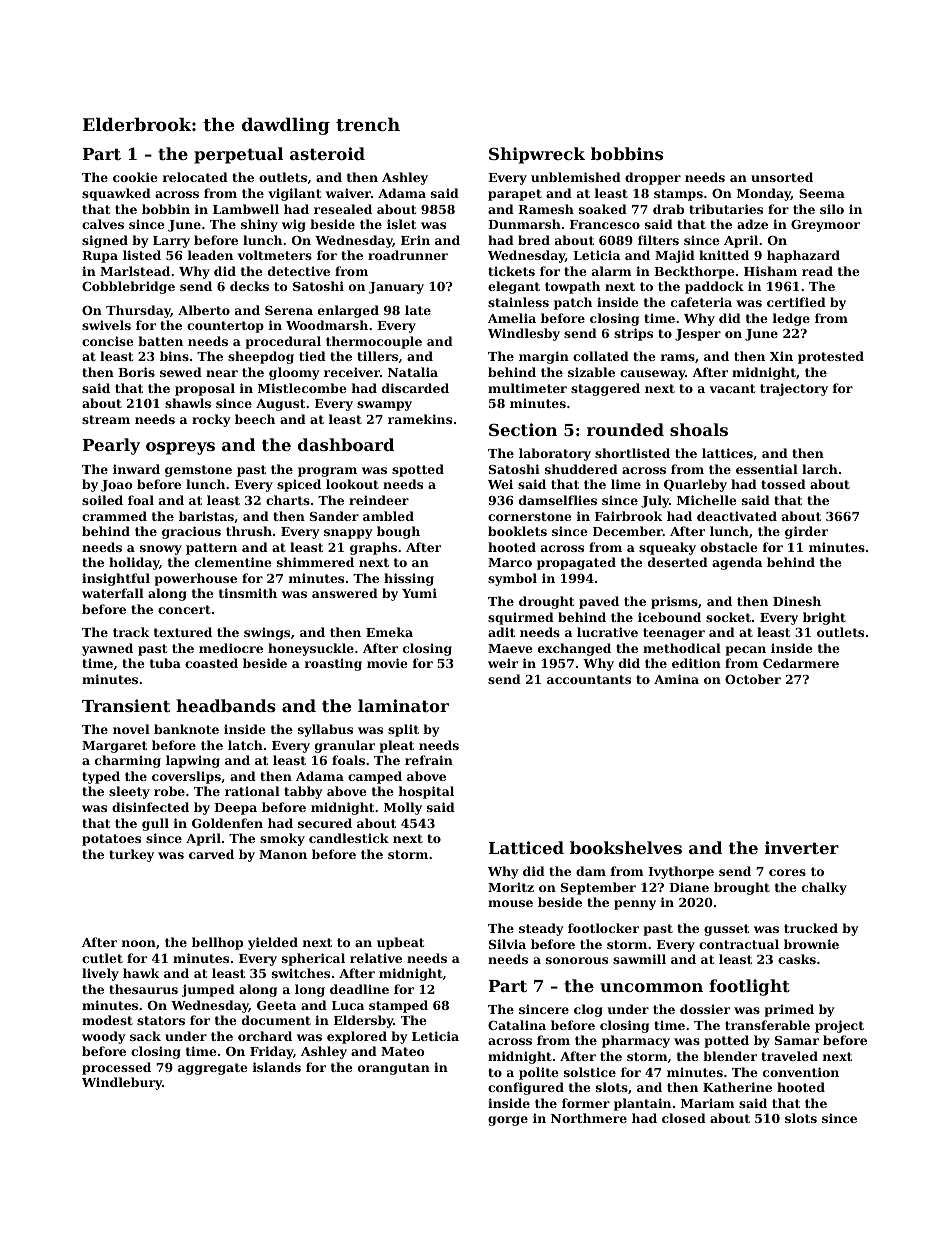 The width and height of the image is (952, 1233). What do you see at coordinates (222, 373) in the image?
I see `near` at bounding box center [222, 373].
